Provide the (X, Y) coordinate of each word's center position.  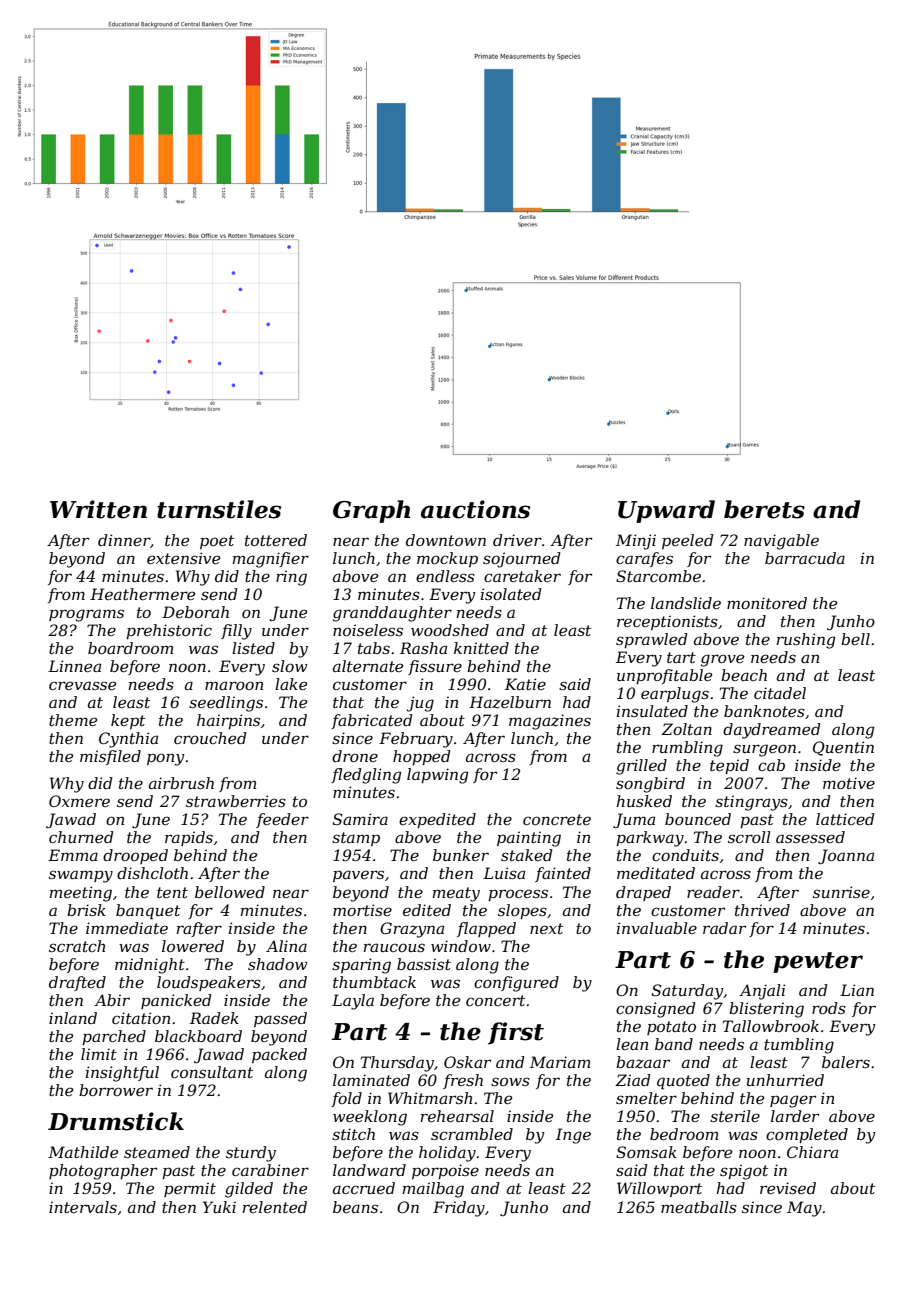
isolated (511, 594)
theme (73, 720)
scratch (77, 946)
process (518, 895)
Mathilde (83, 1152)
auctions (475, 509)
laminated (371, 1080)
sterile (735, 1116)
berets (764, 509)
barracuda (805, 558)
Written (98, 509)
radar (724, 928)
